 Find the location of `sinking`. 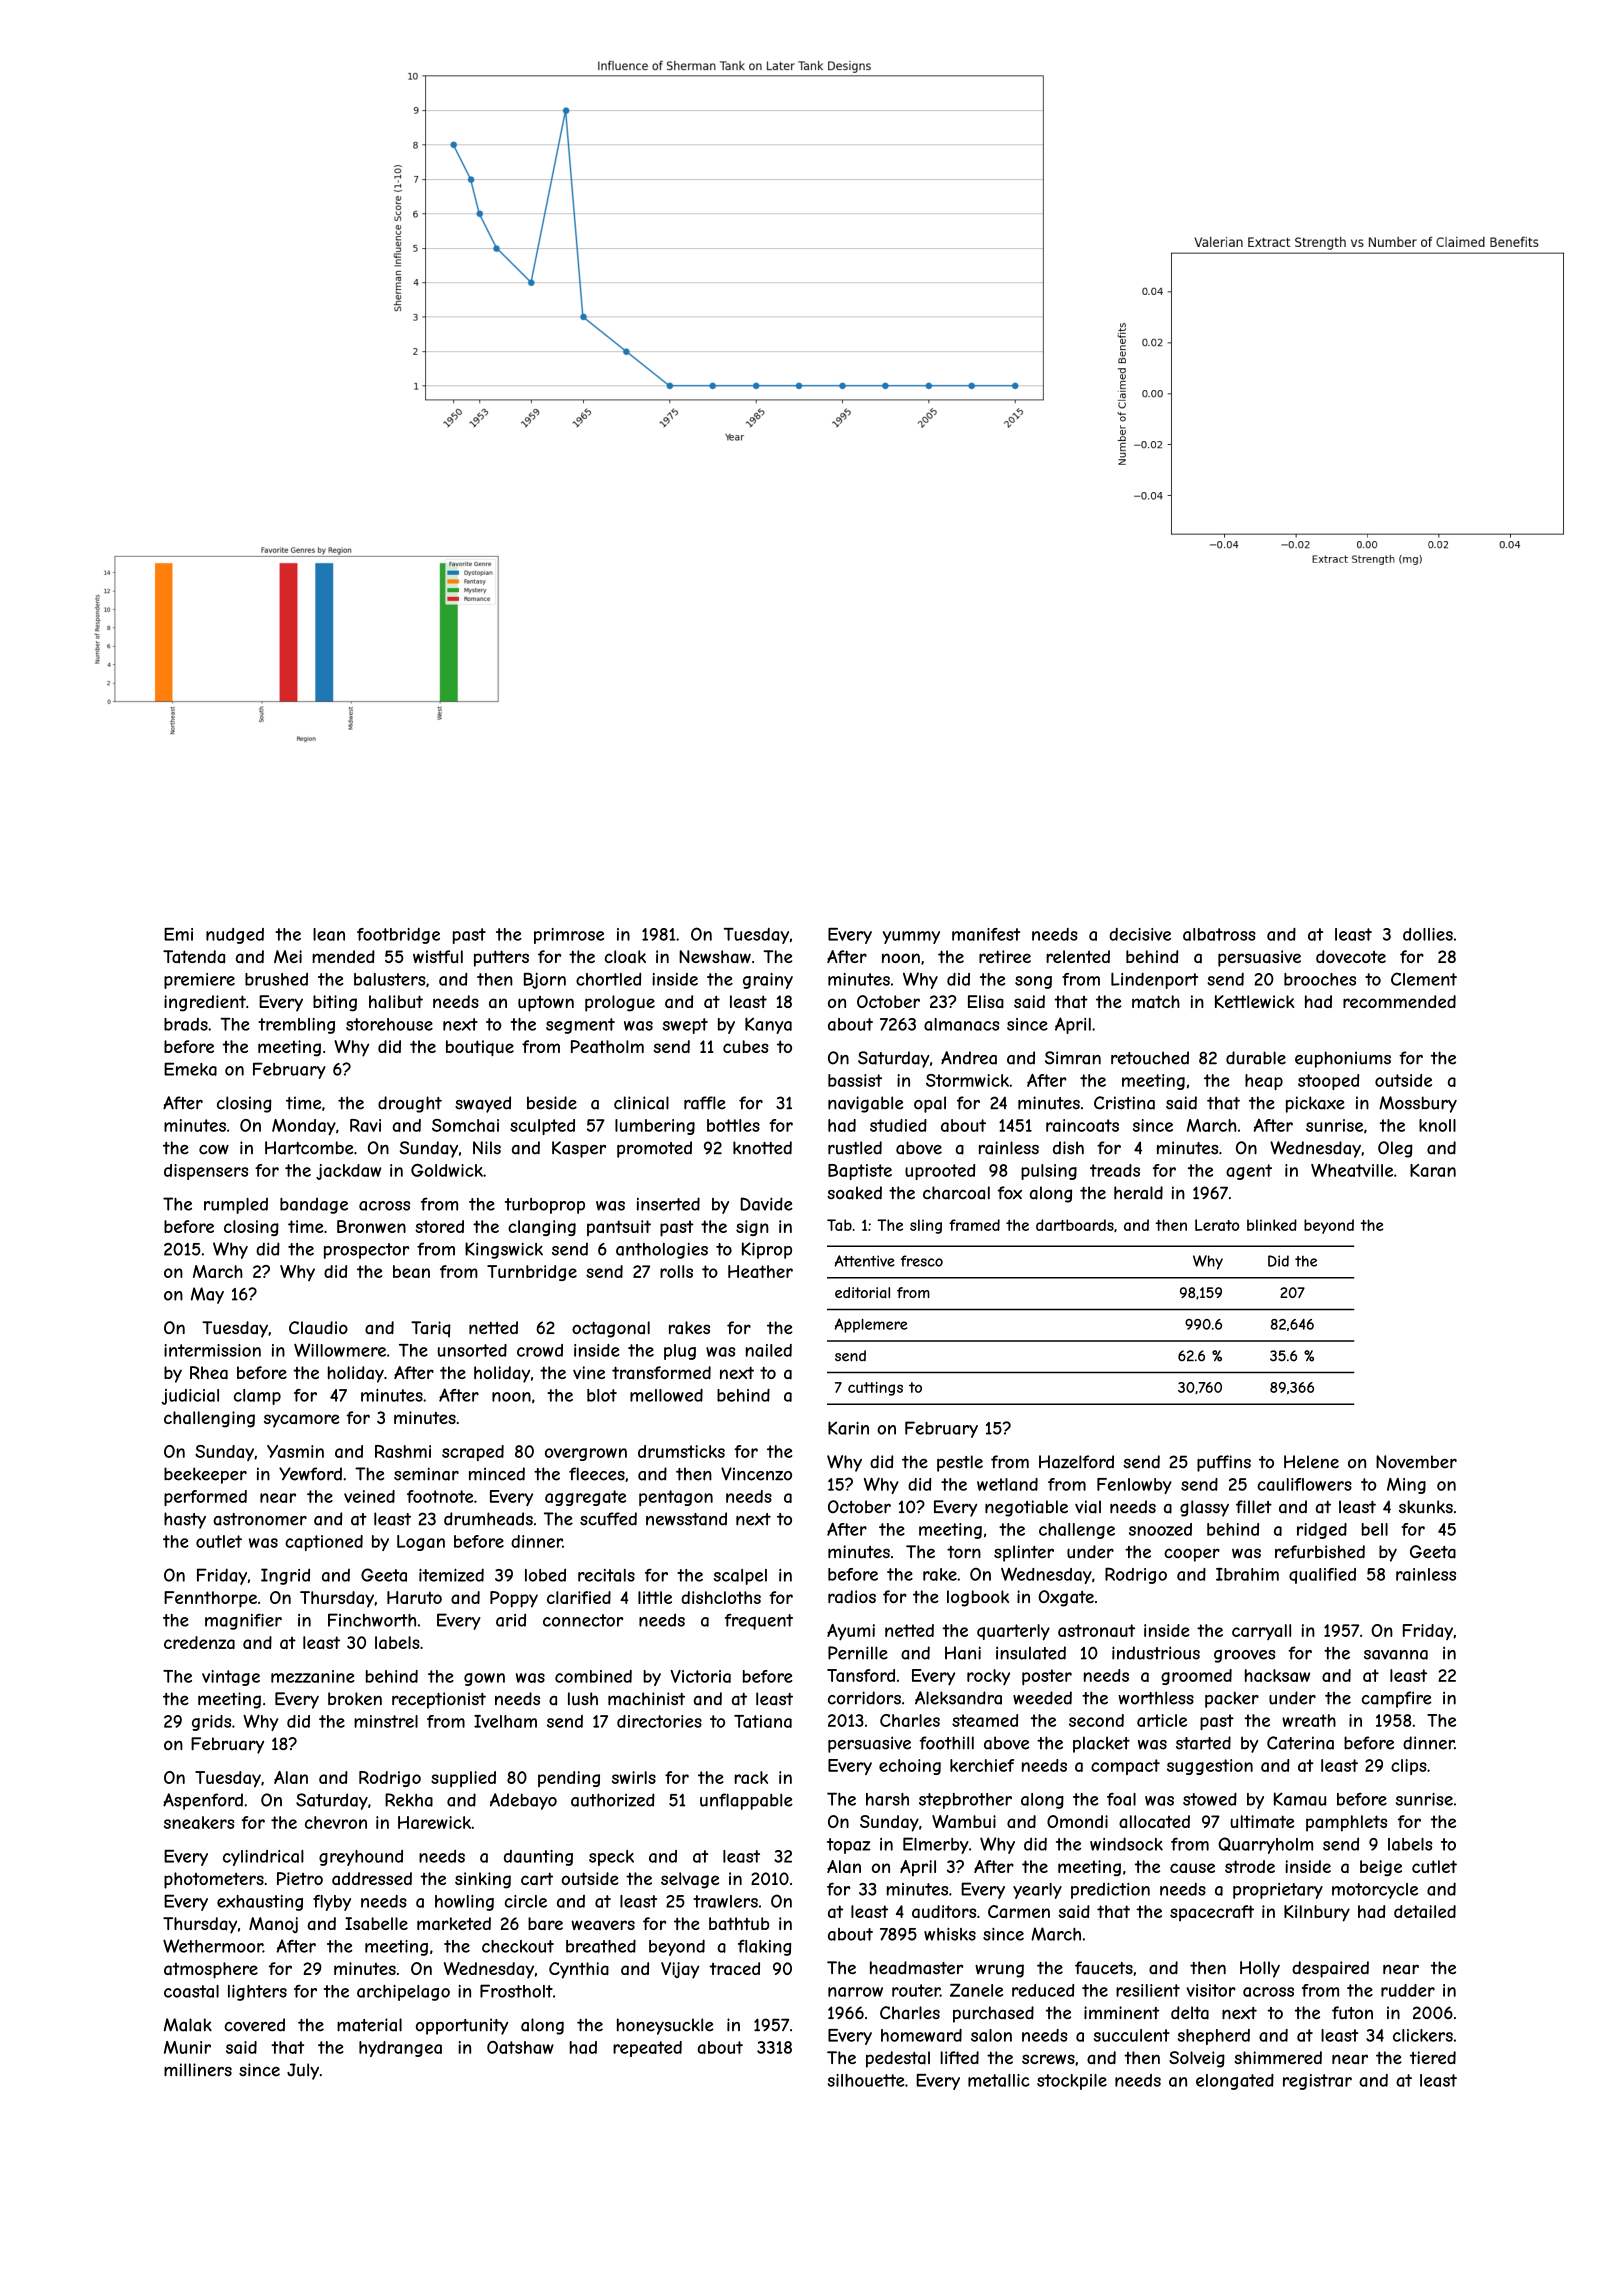

sinking is located at coordinates (483, 1880).
